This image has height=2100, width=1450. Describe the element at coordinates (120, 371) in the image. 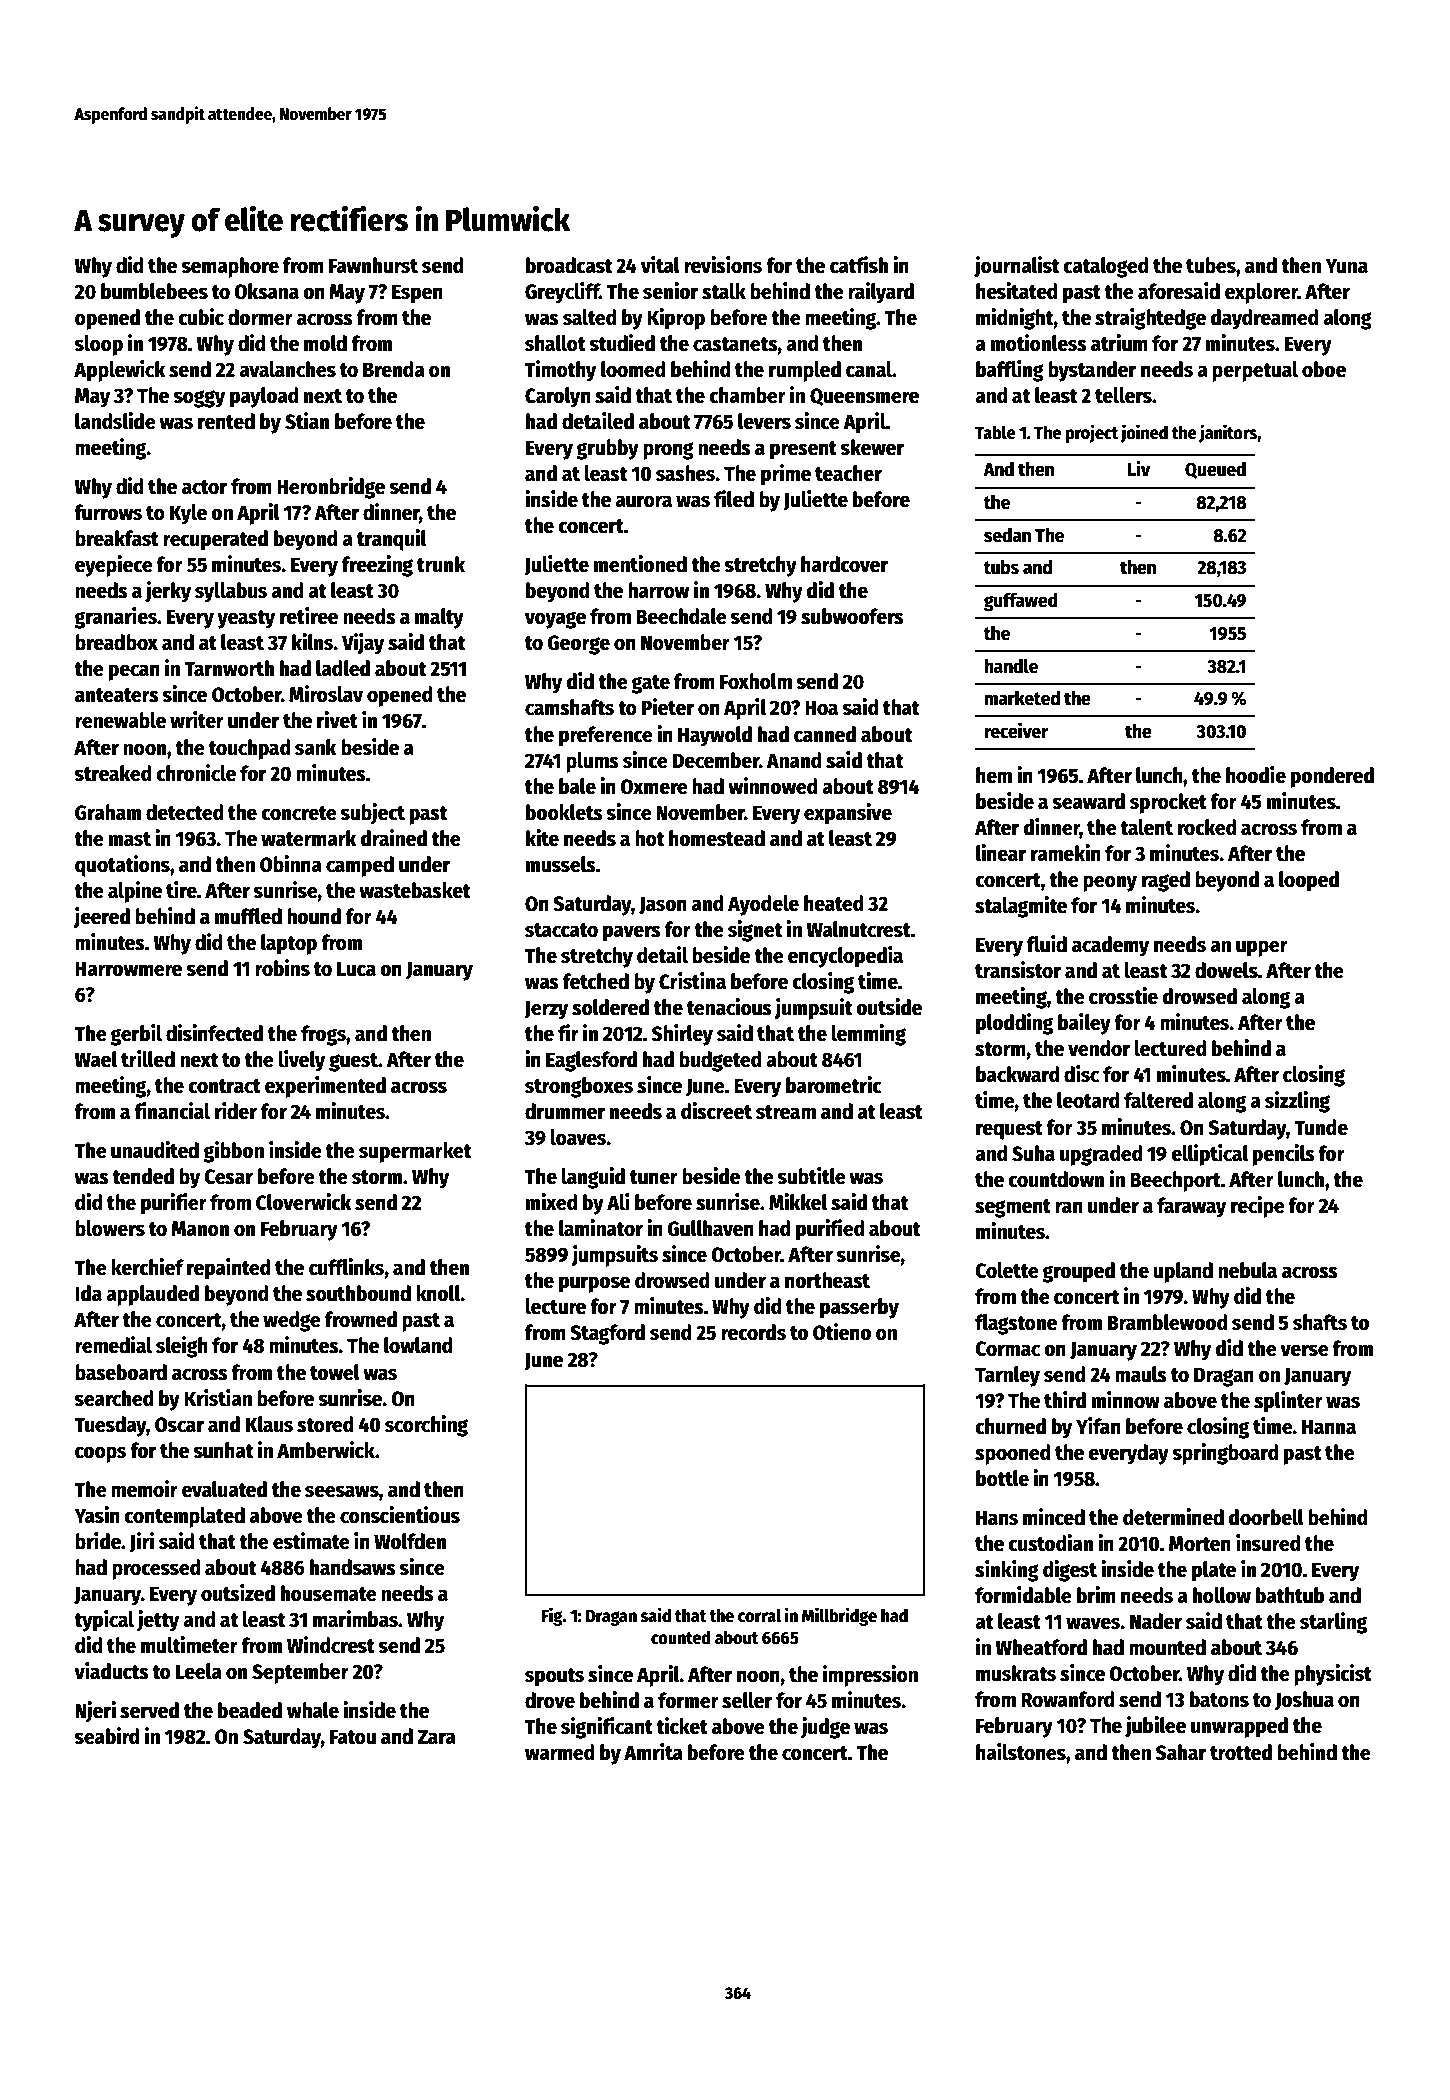

I see `Applewick` at that location.
